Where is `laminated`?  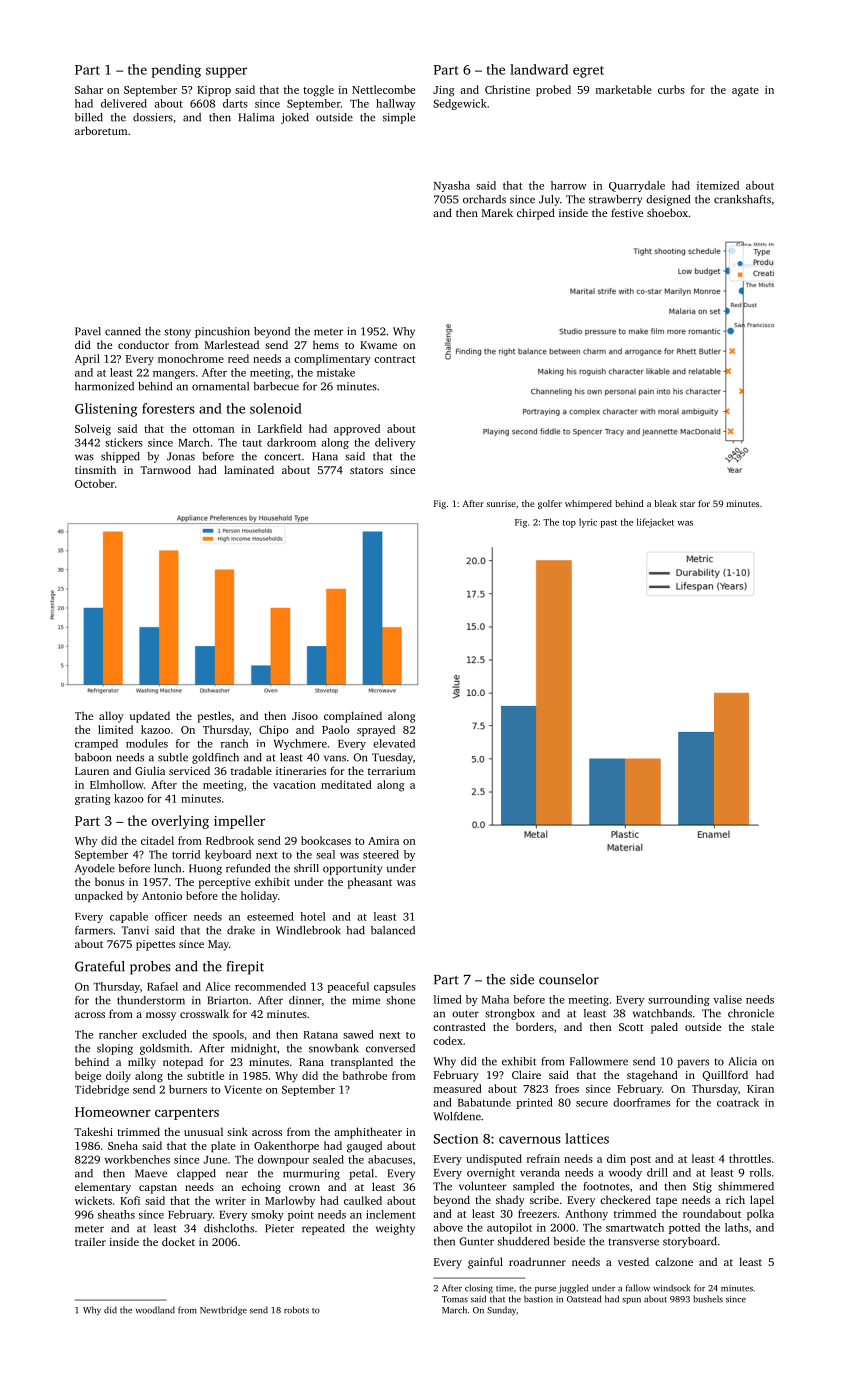 laminated is located at coordinates (249, 469).
